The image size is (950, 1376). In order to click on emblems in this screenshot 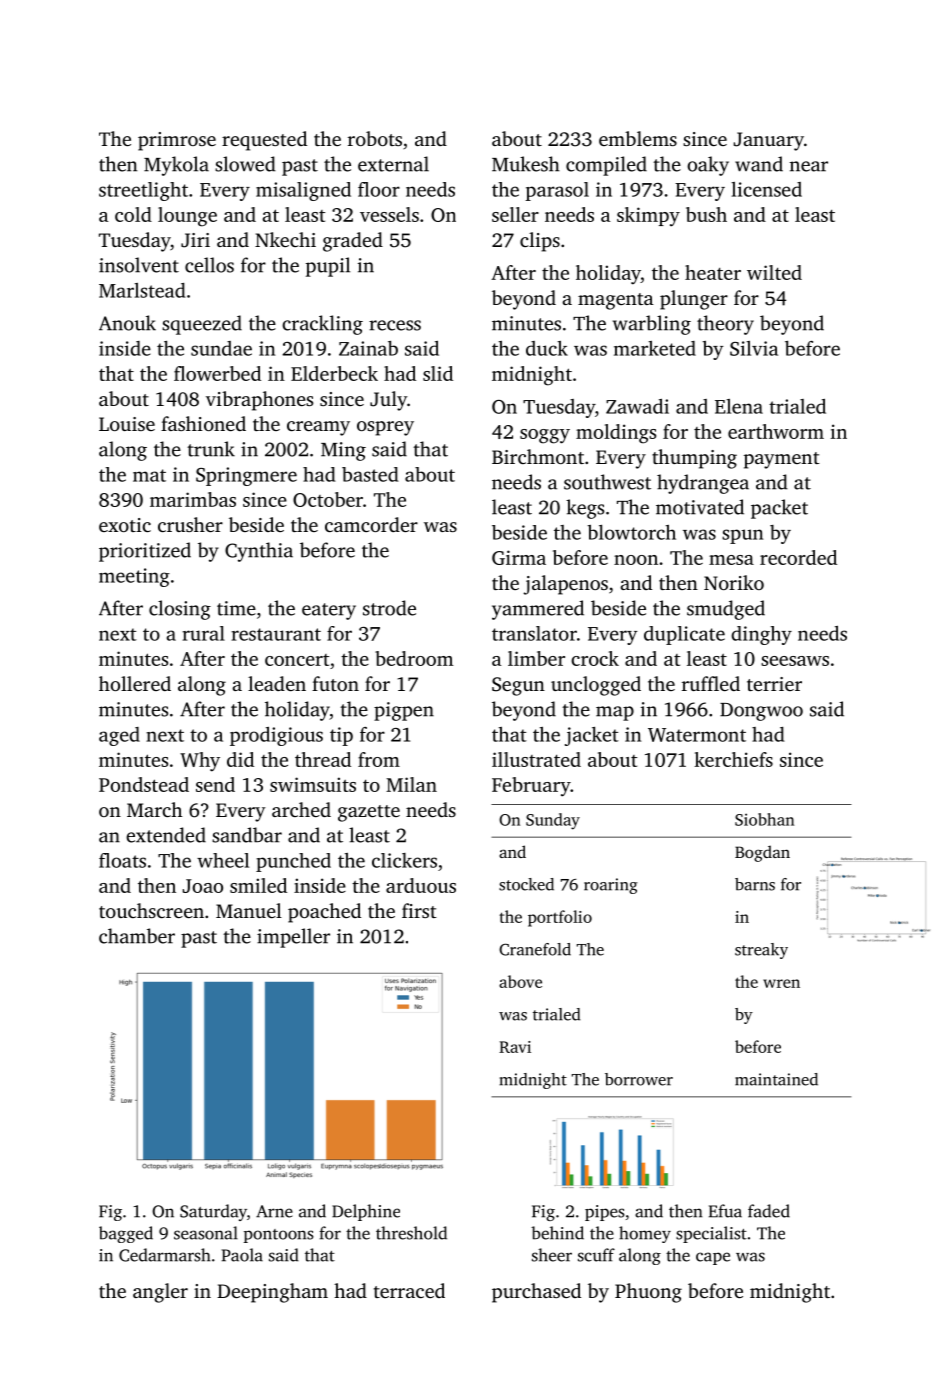, I will do `click(638, 138)`.
